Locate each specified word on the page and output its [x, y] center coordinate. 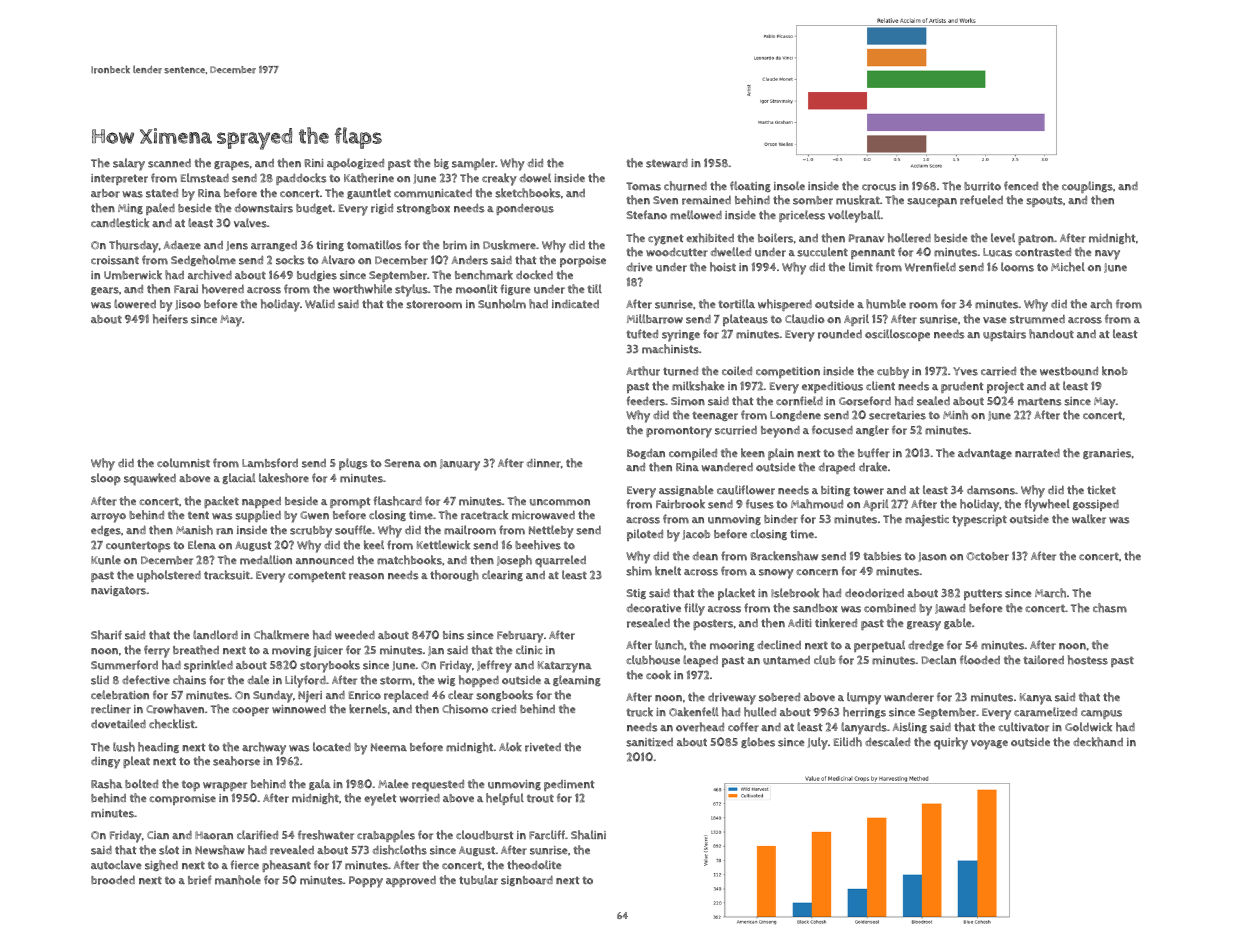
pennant [873, 254]
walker [1089, 519]
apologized [355, 164]
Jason [932, 557]
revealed [292, 850]
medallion [266, 560]
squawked [150, 479]
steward [667, 163]
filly [694, 609]
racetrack [484, 515]
